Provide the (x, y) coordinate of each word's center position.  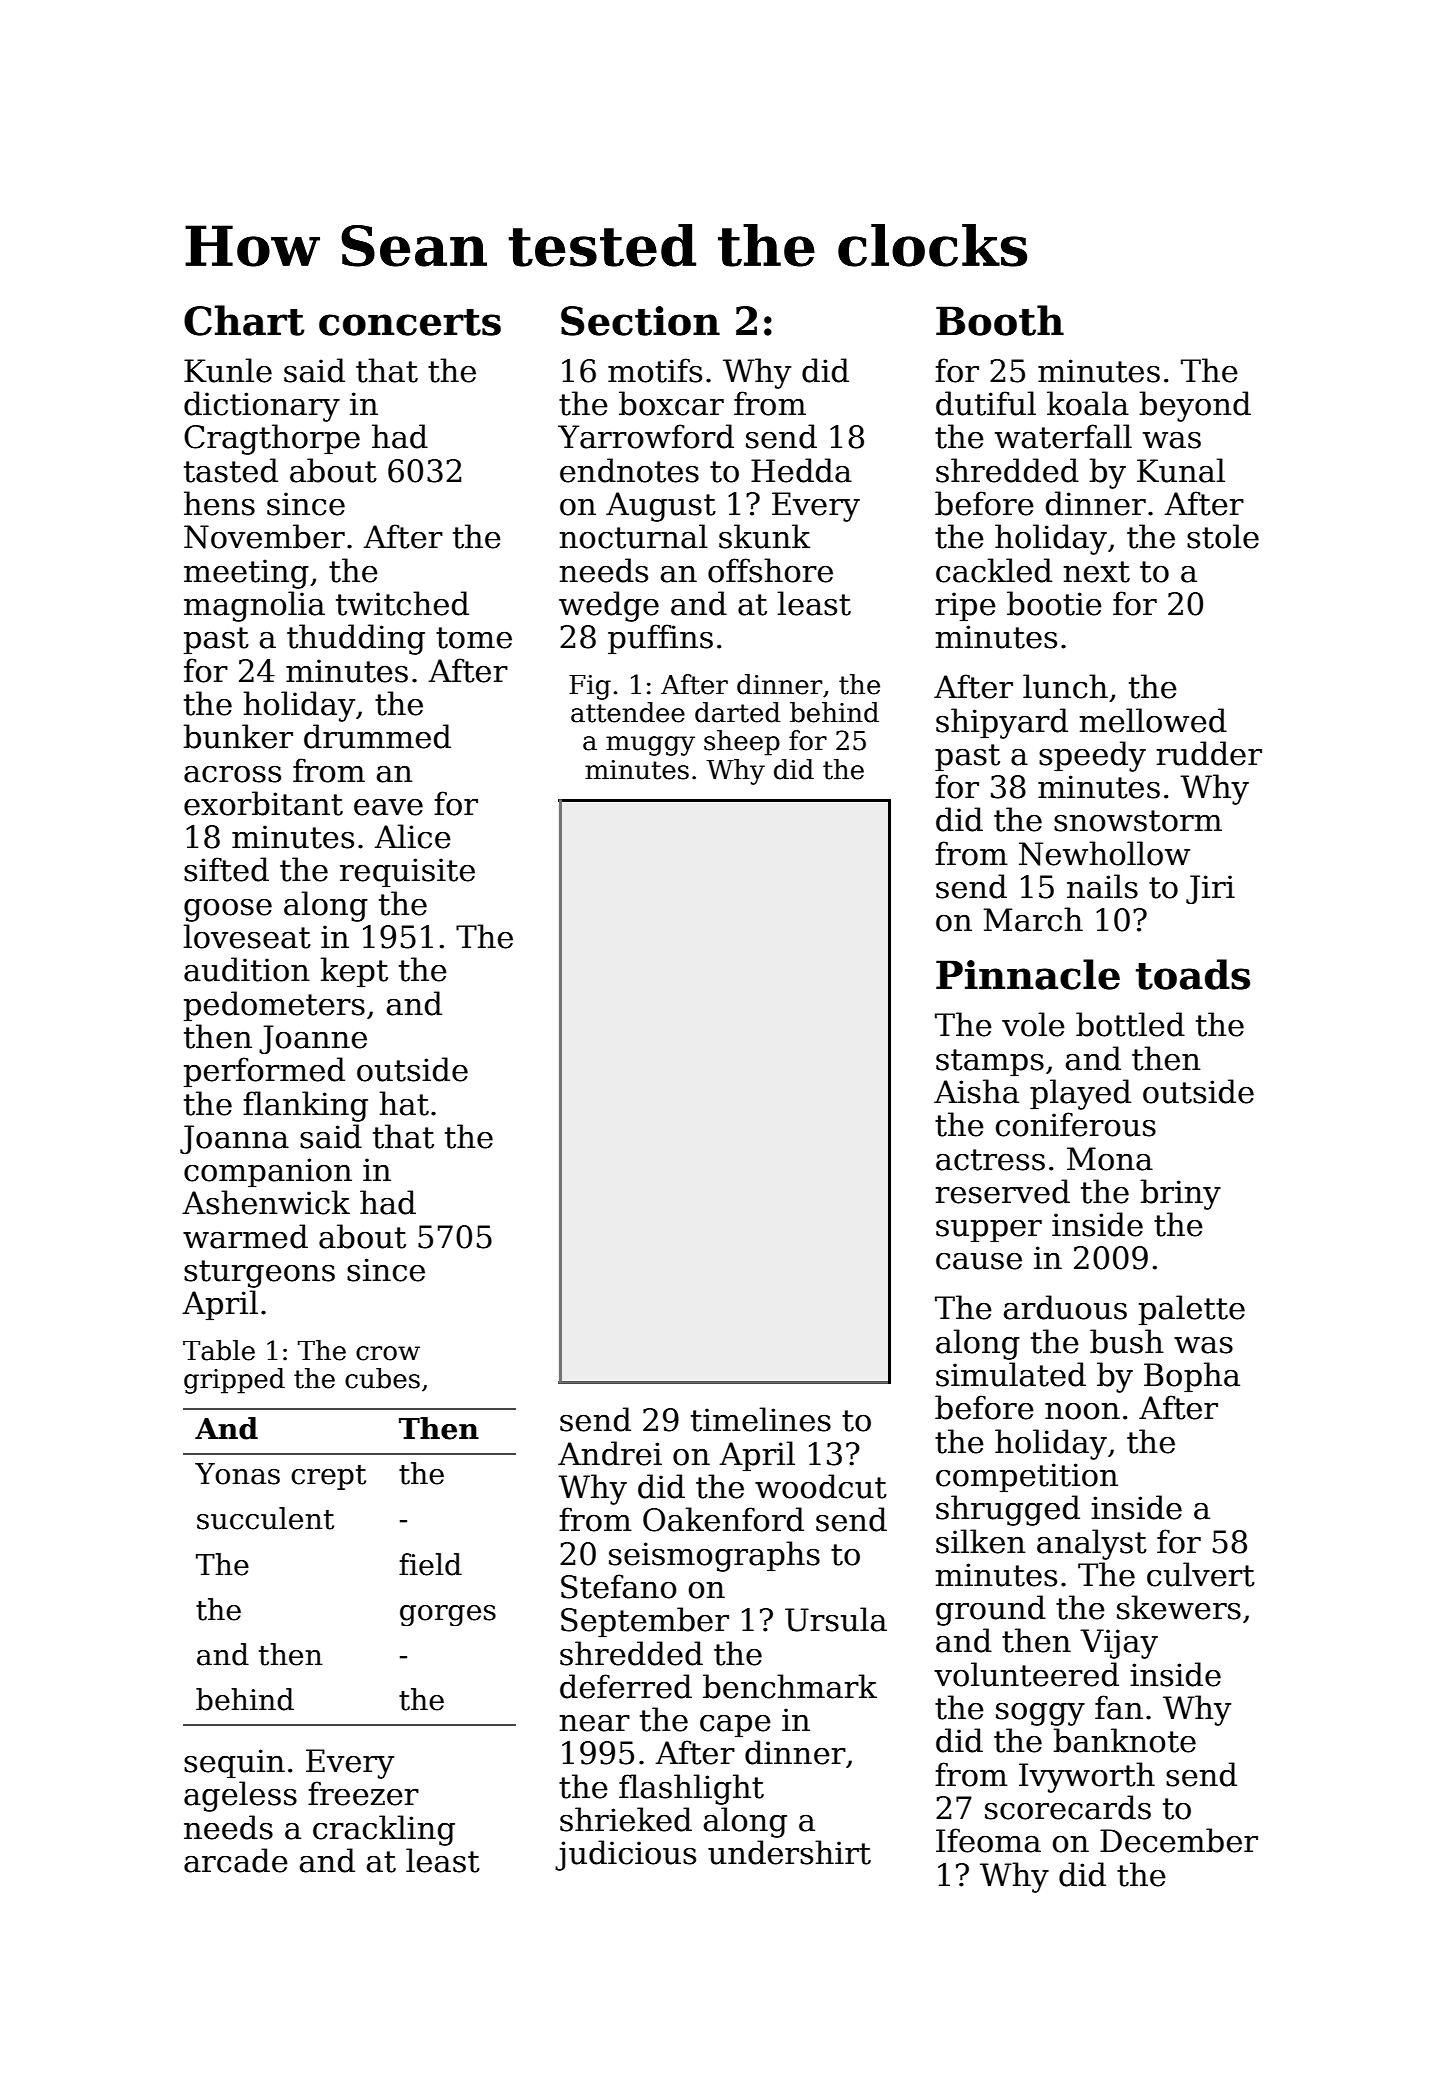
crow (388, 1353)
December (1179, 1840)
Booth (1000, 320)
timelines (761, 1419)
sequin (234, 1763)
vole (1033, 1024)
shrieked (626, 1819)
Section (640, 321)
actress (990, 1160)
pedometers (274, 1006)
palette (1192, 1310)
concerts (410, 322)
